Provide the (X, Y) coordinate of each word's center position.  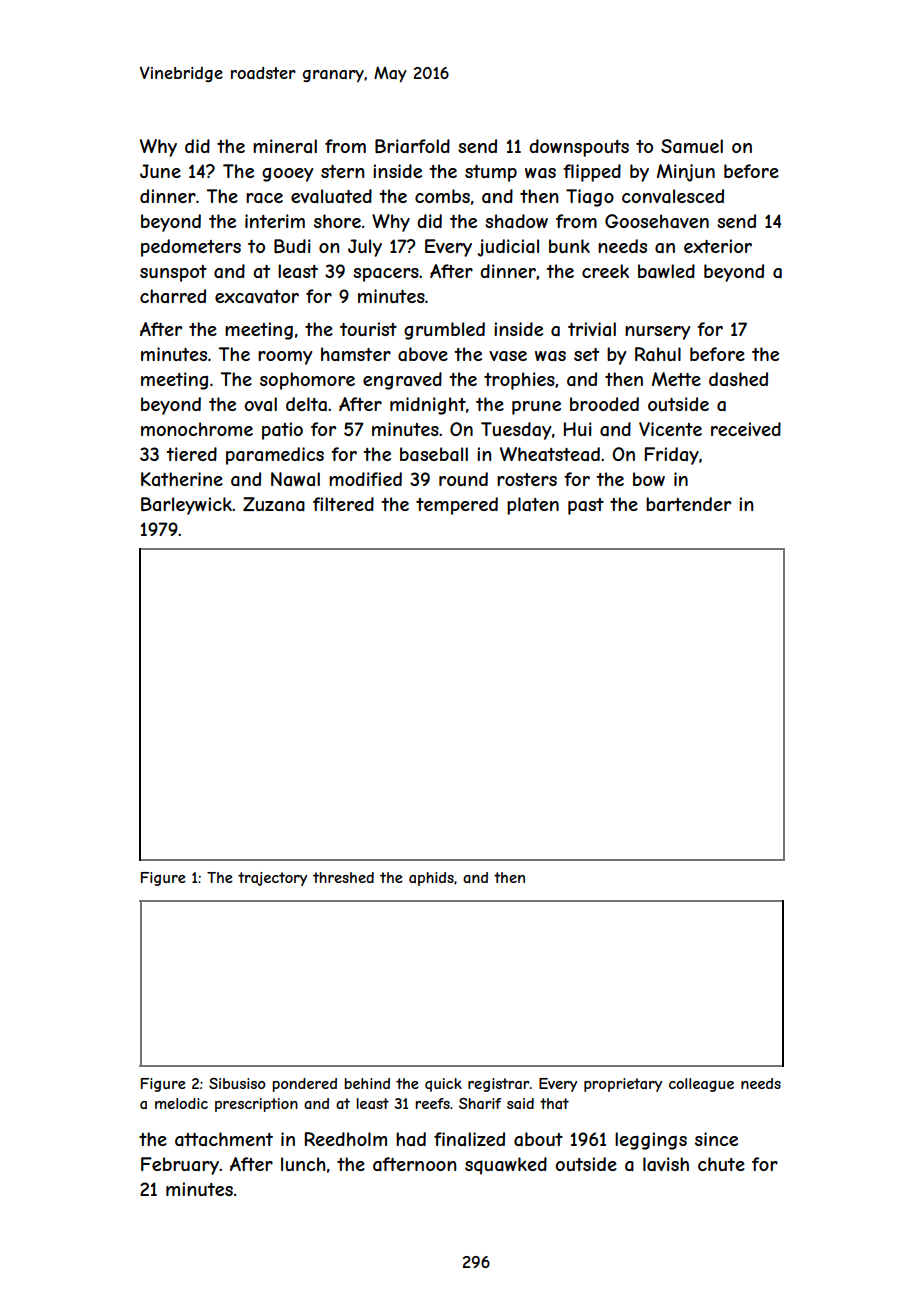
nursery (657, 333)
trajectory (272, 879)
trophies (519, 381)
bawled (666, 271)
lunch (303, 1164)
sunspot (173, 273)
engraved (402, 381)
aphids (431, 879)
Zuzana (274, 504)
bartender (688, 504)
